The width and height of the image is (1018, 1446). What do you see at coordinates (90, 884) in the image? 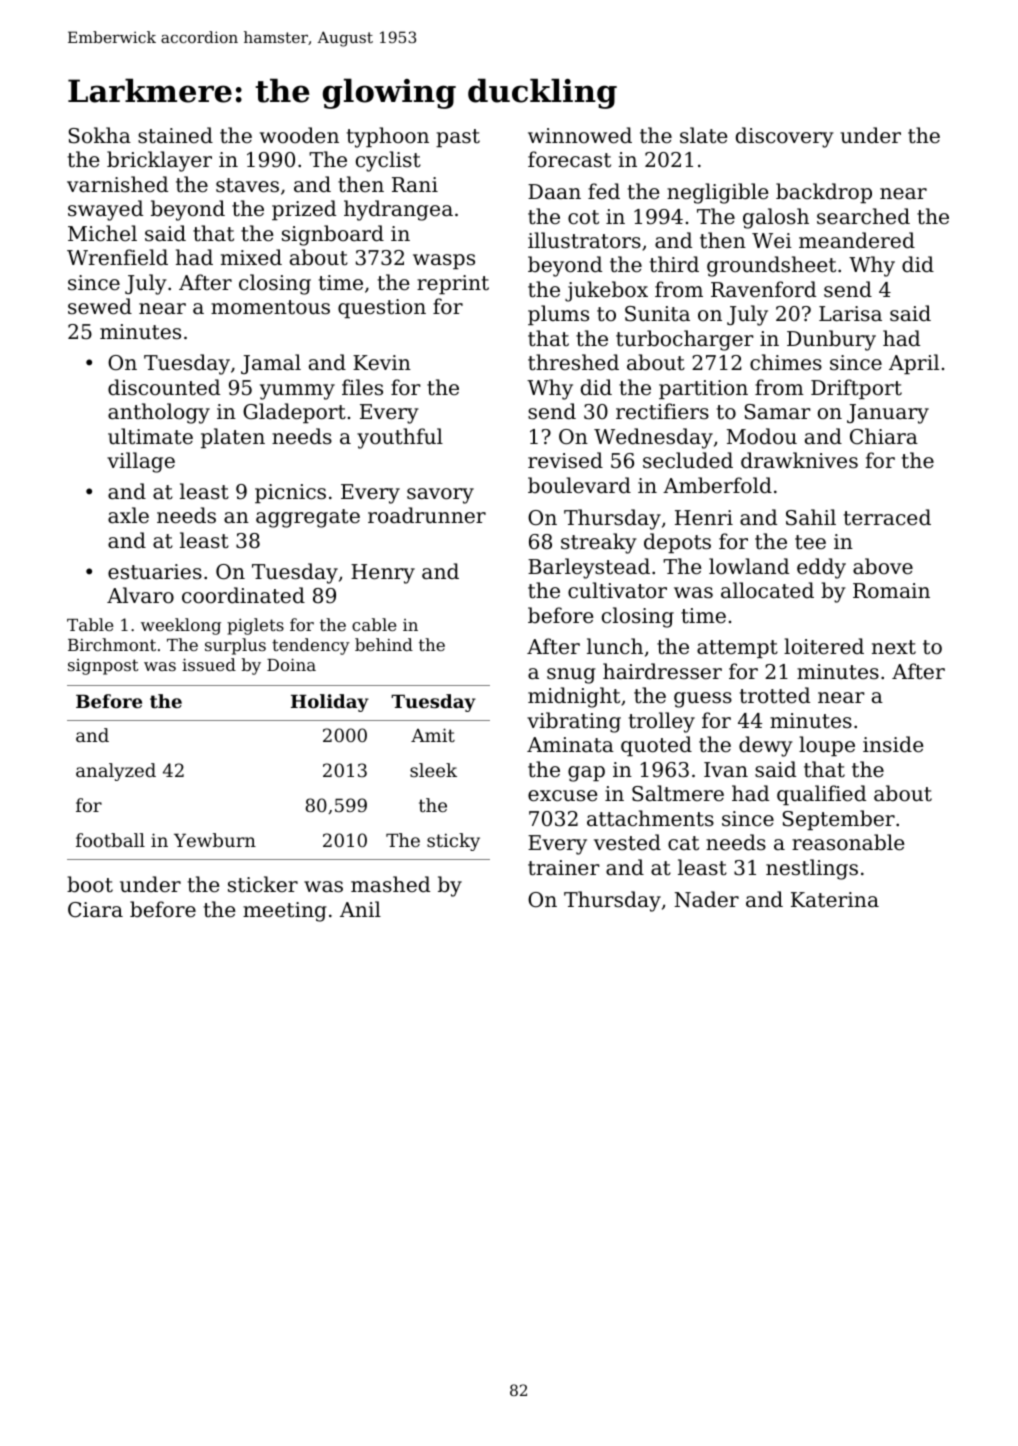
I see `boot` at bounding box center [90, 884].
